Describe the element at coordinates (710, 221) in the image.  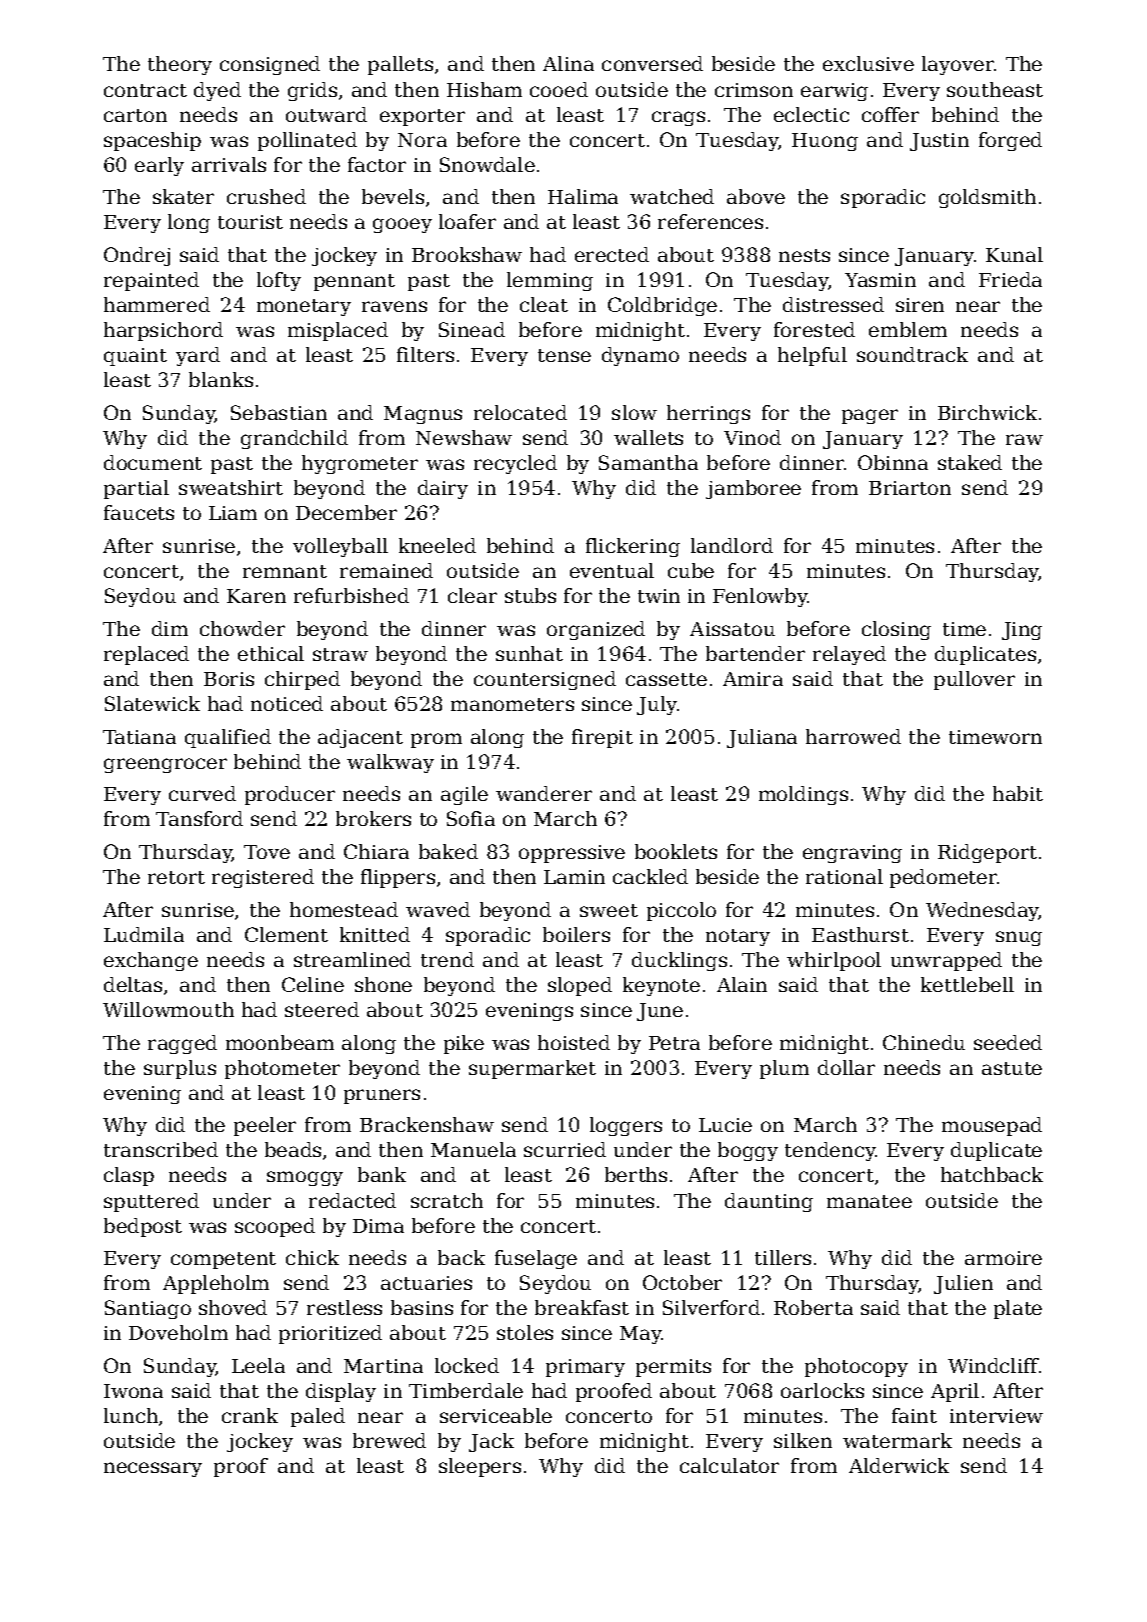
I see `references` at that location.
